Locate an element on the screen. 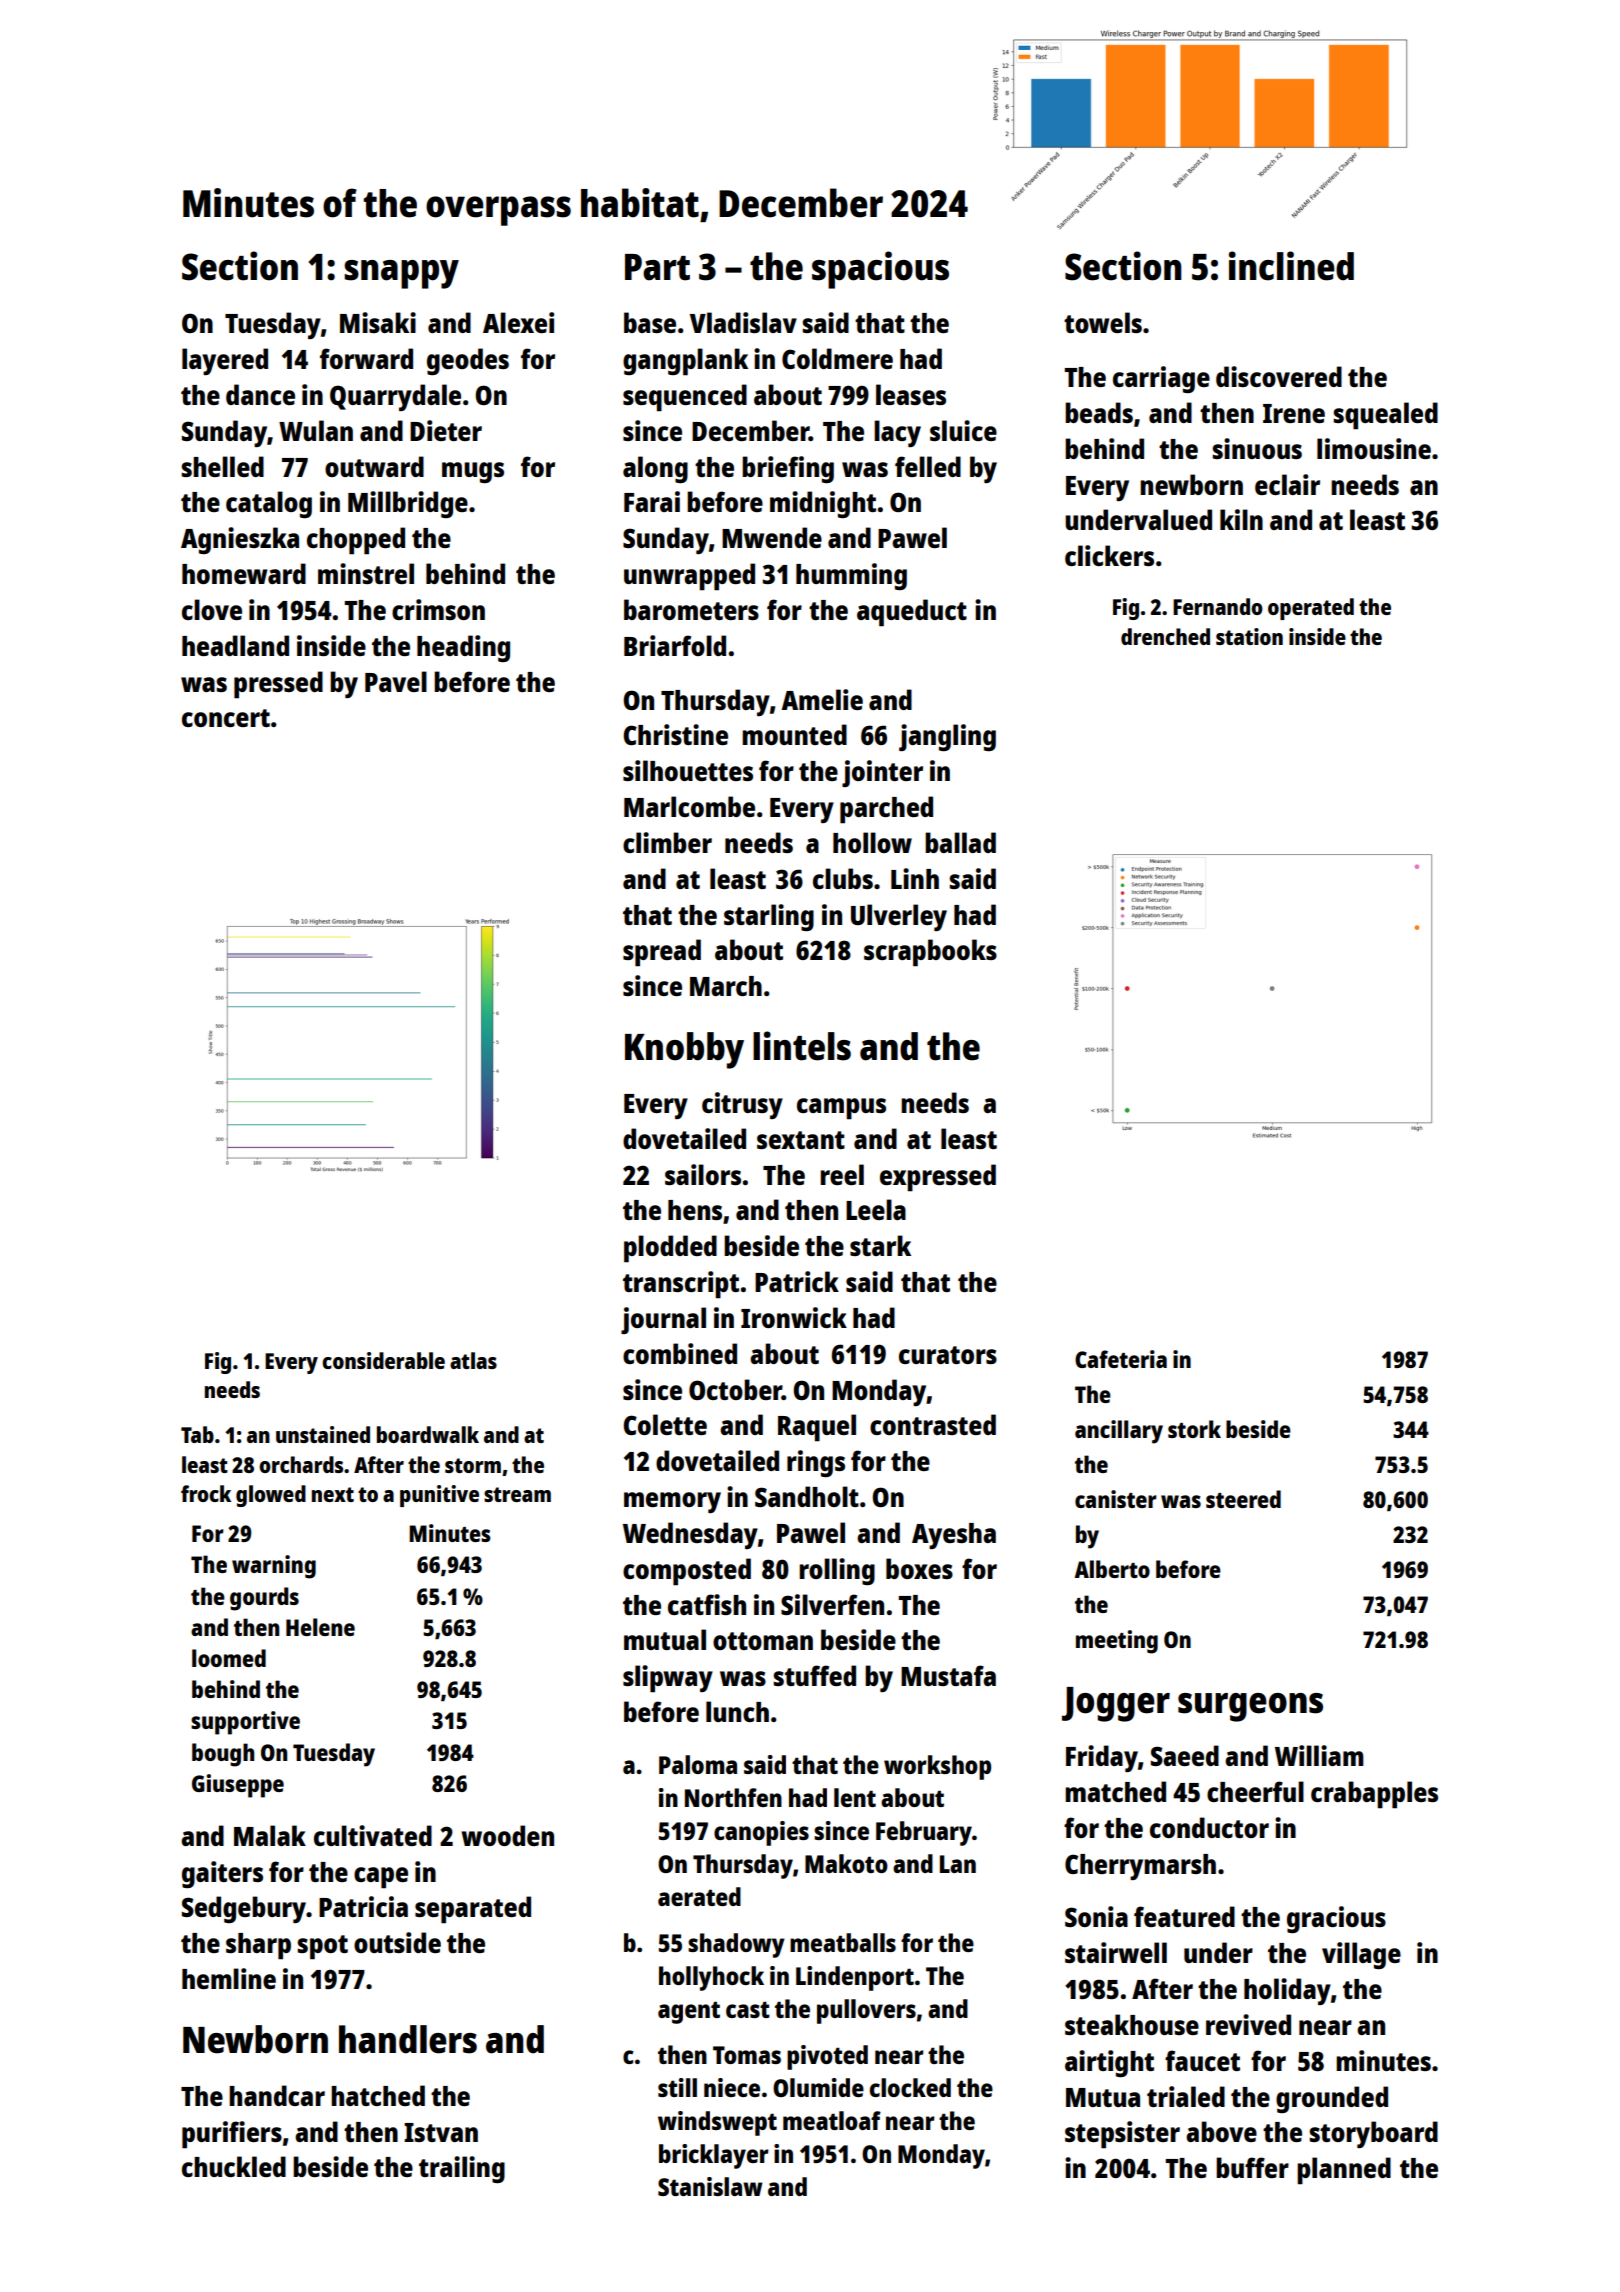 The height and width of the screenshot is (2292, 1620). purifiers is located at coordinates (232, 2135).
